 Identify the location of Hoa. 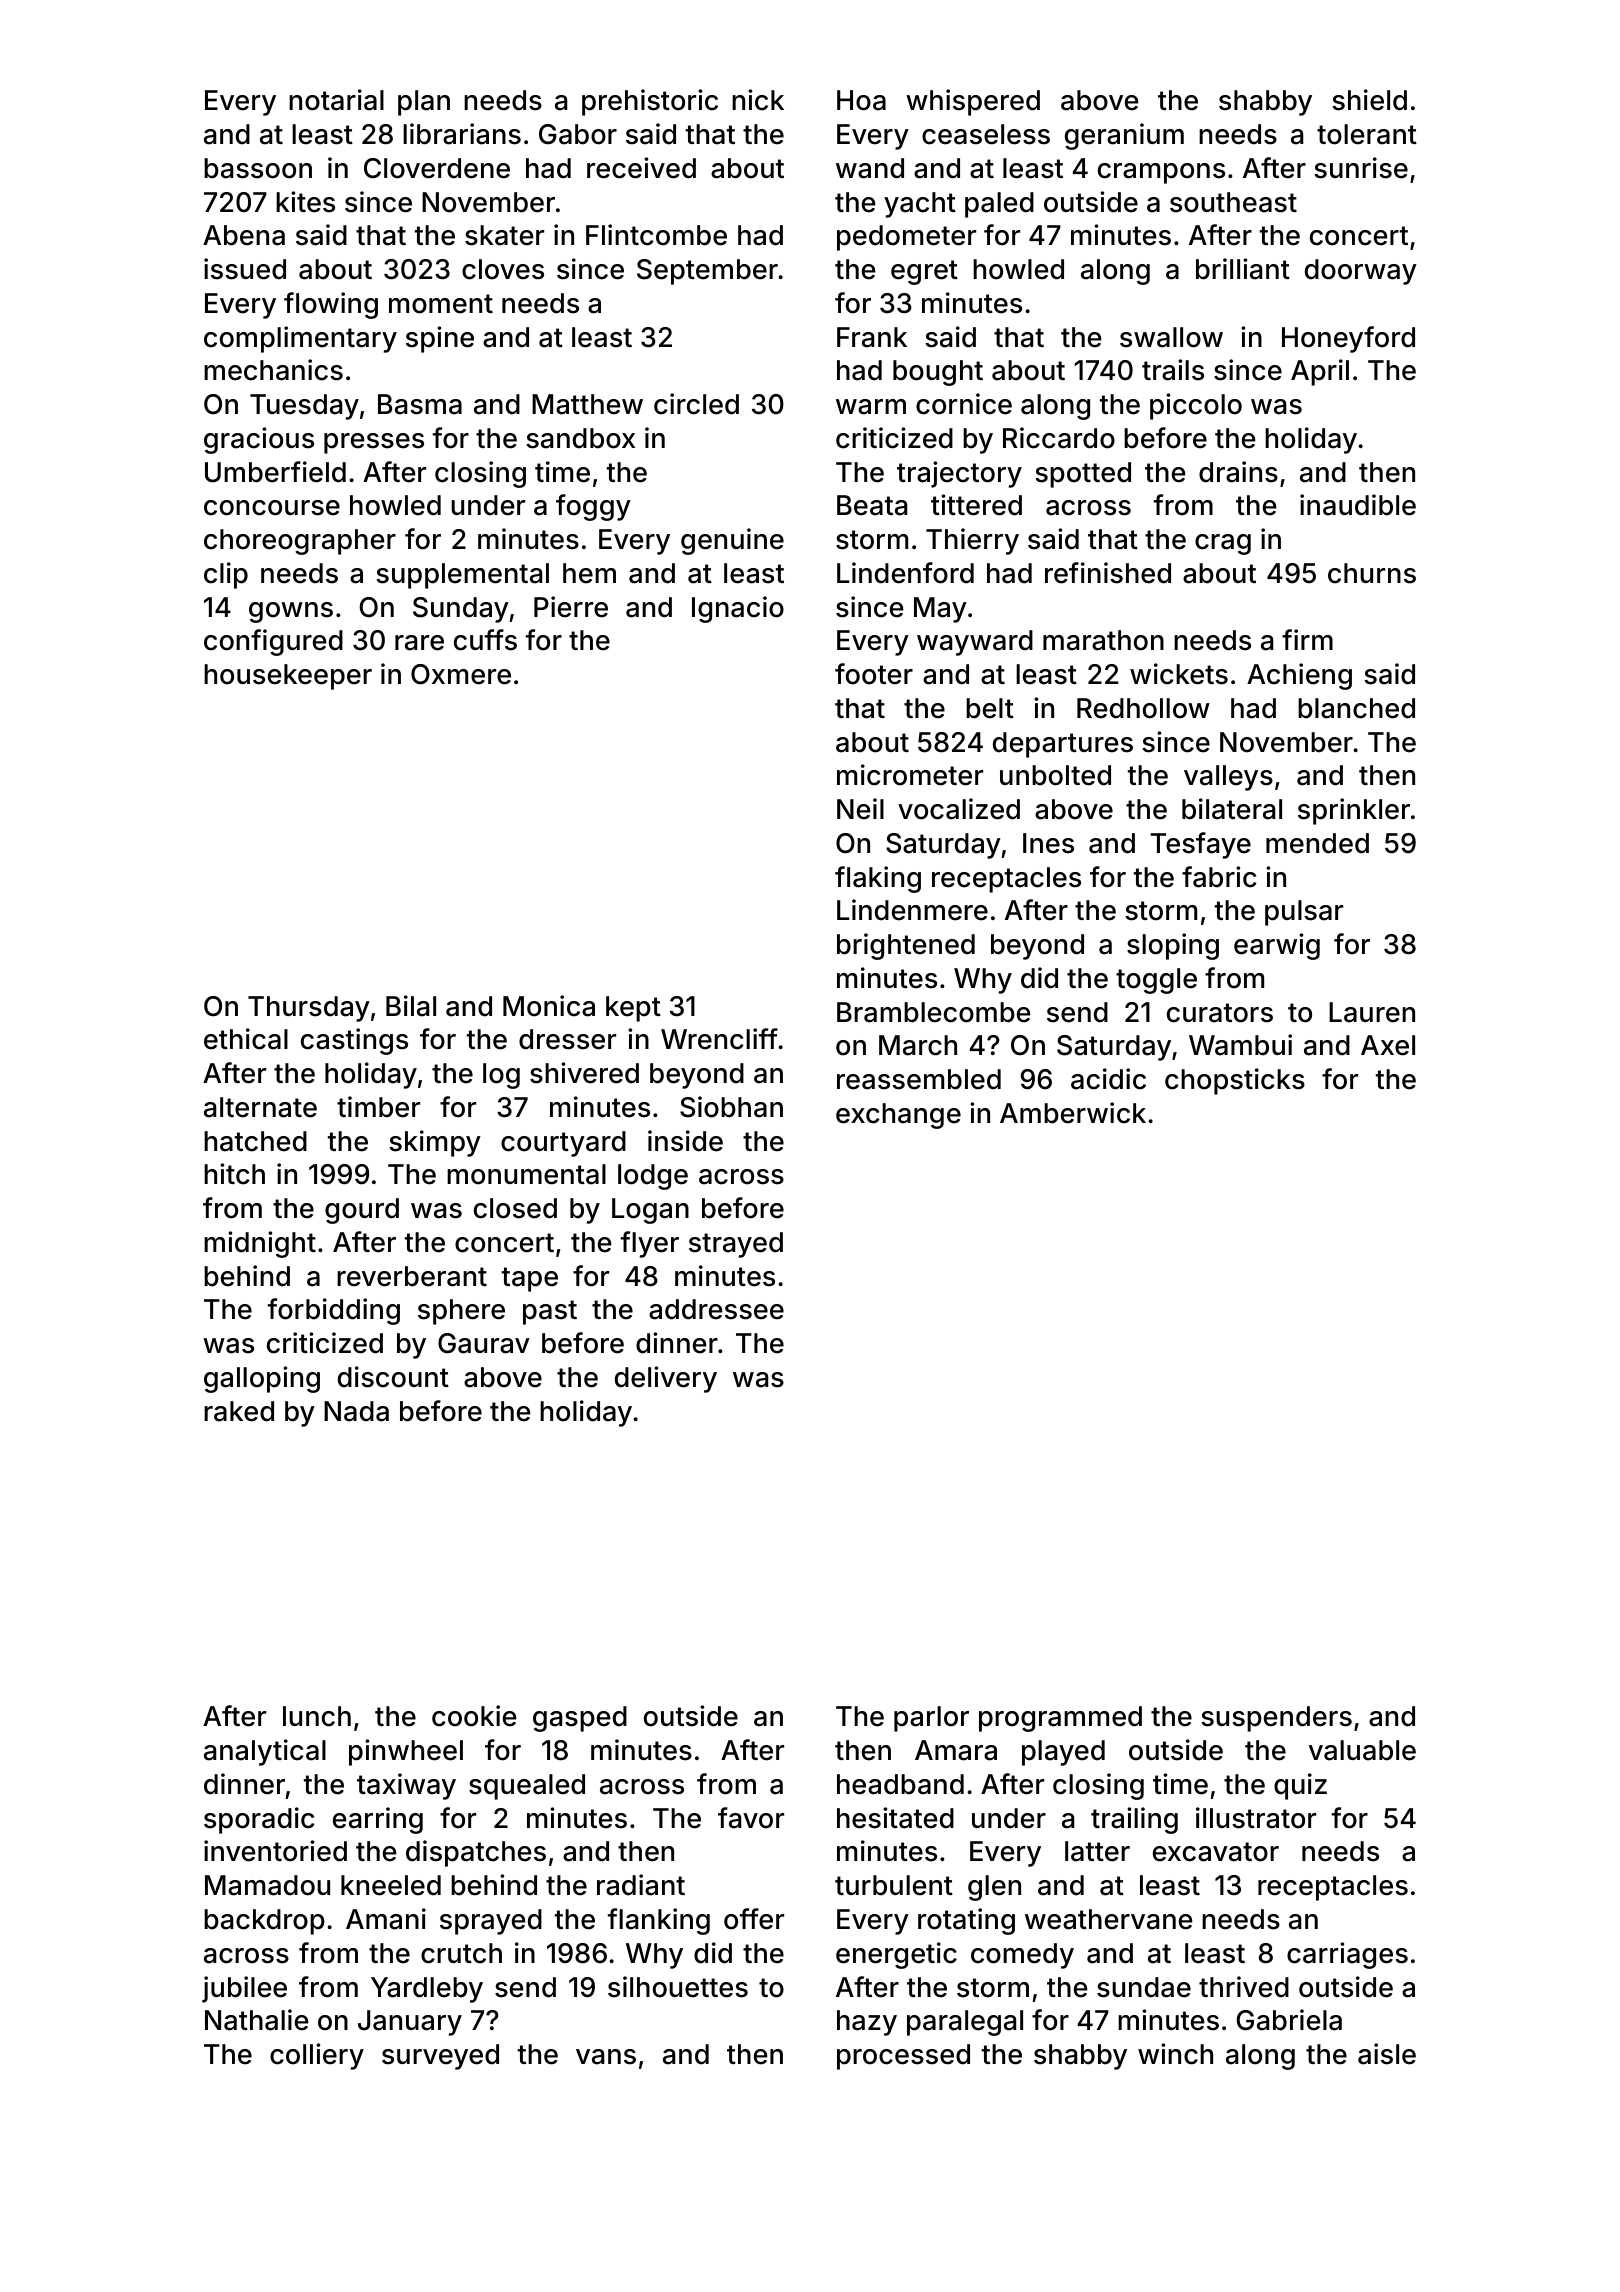
(861, 100).
